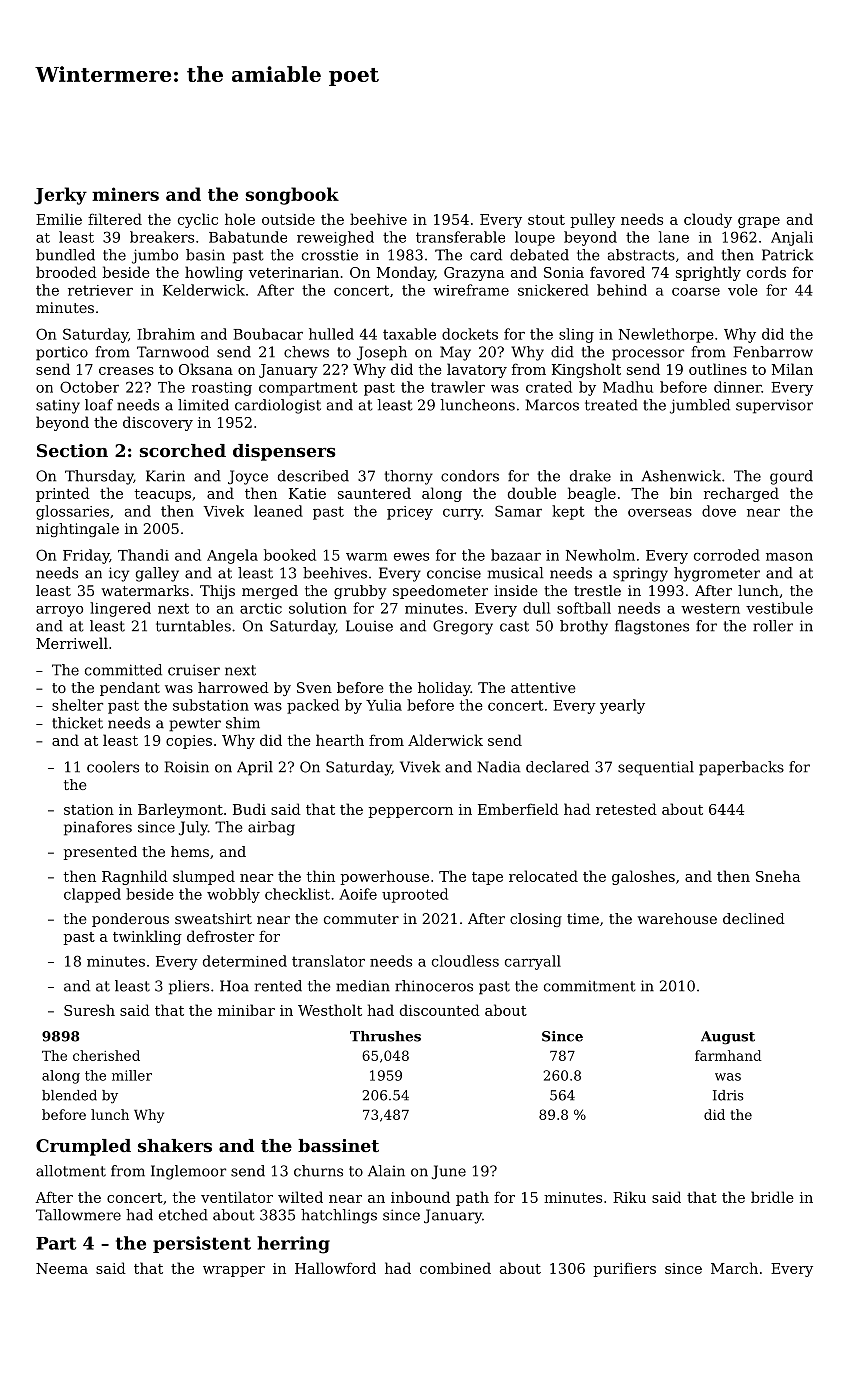  What do you see at coordinates (597, 590) in the screenshot?
I see `trestle` at bounding box center [597, 590].
